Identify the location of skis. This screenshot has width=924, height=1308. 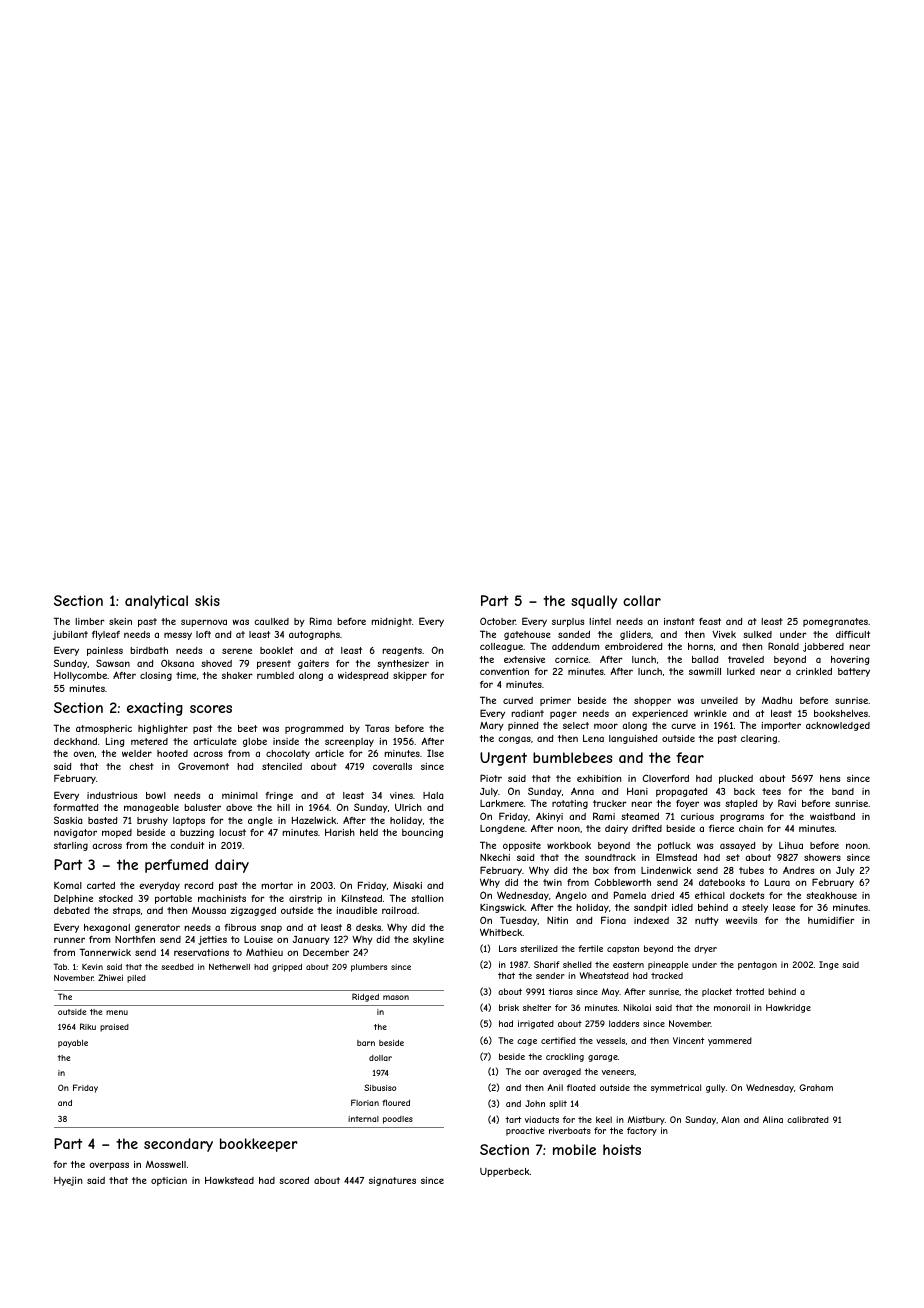
(207, 600).
